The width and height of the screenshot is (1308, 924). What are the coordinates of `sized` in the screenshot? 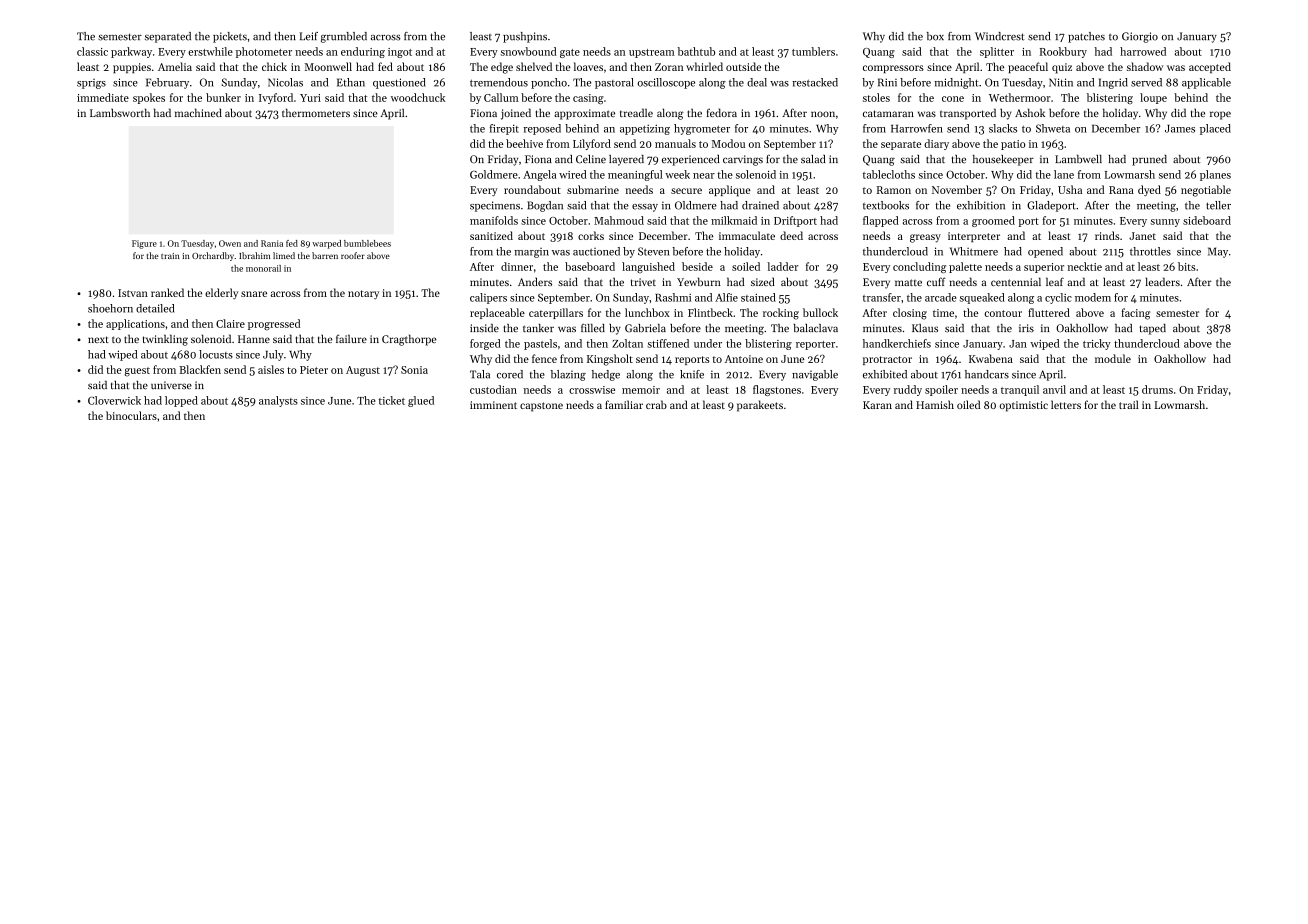 It's located at (763, 281).
